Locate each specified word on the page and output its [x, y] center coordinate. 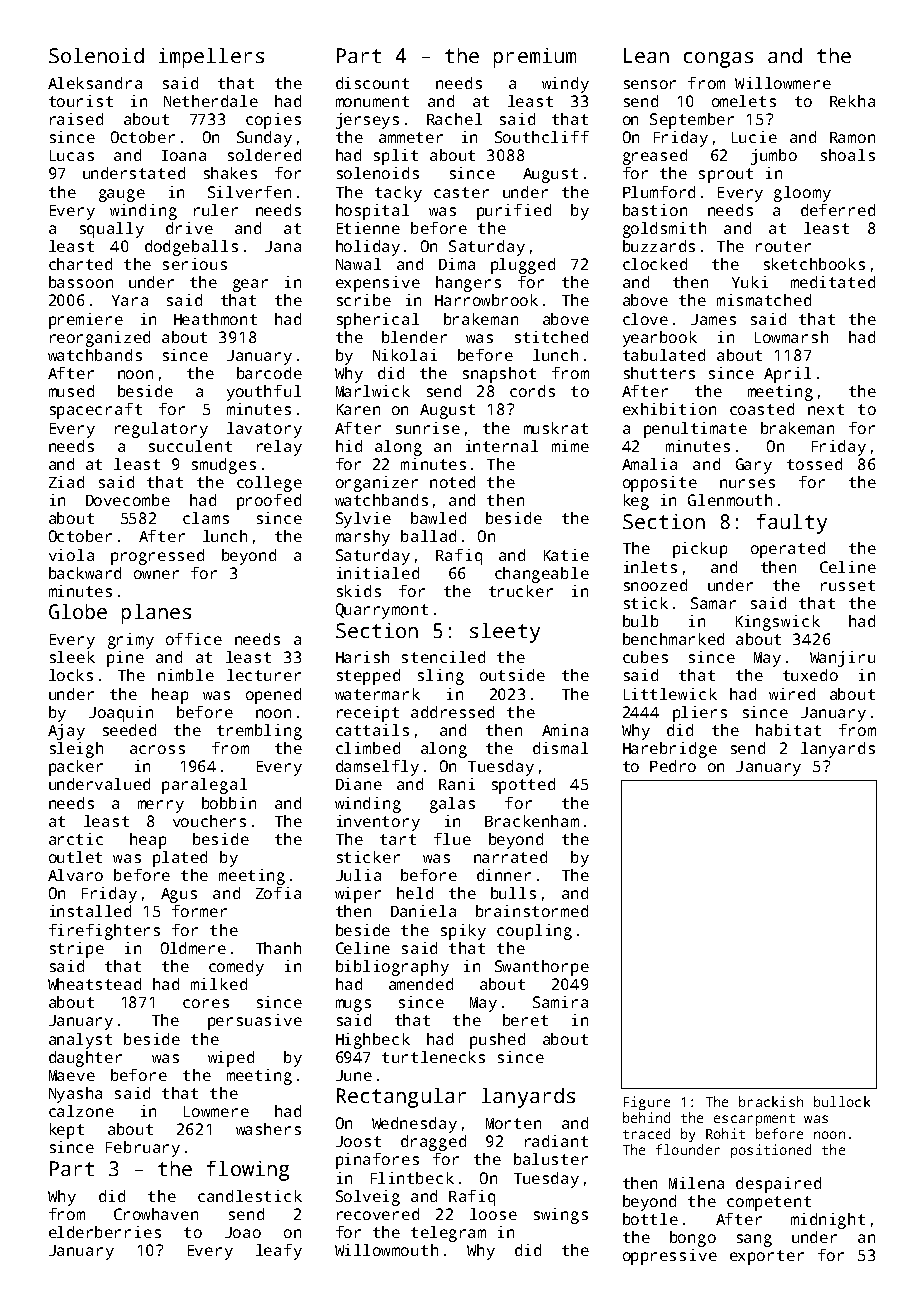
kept [67, 1131]
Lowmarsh [791, 337]
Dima [457, 264]
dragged [433, 1143]
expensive [378, 284]
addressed [452, 712]
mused [71, 391]
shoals [848, 155]
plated [180, 859]
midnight [828, 1221]
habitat [788, 730]
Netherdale [211, 101]
